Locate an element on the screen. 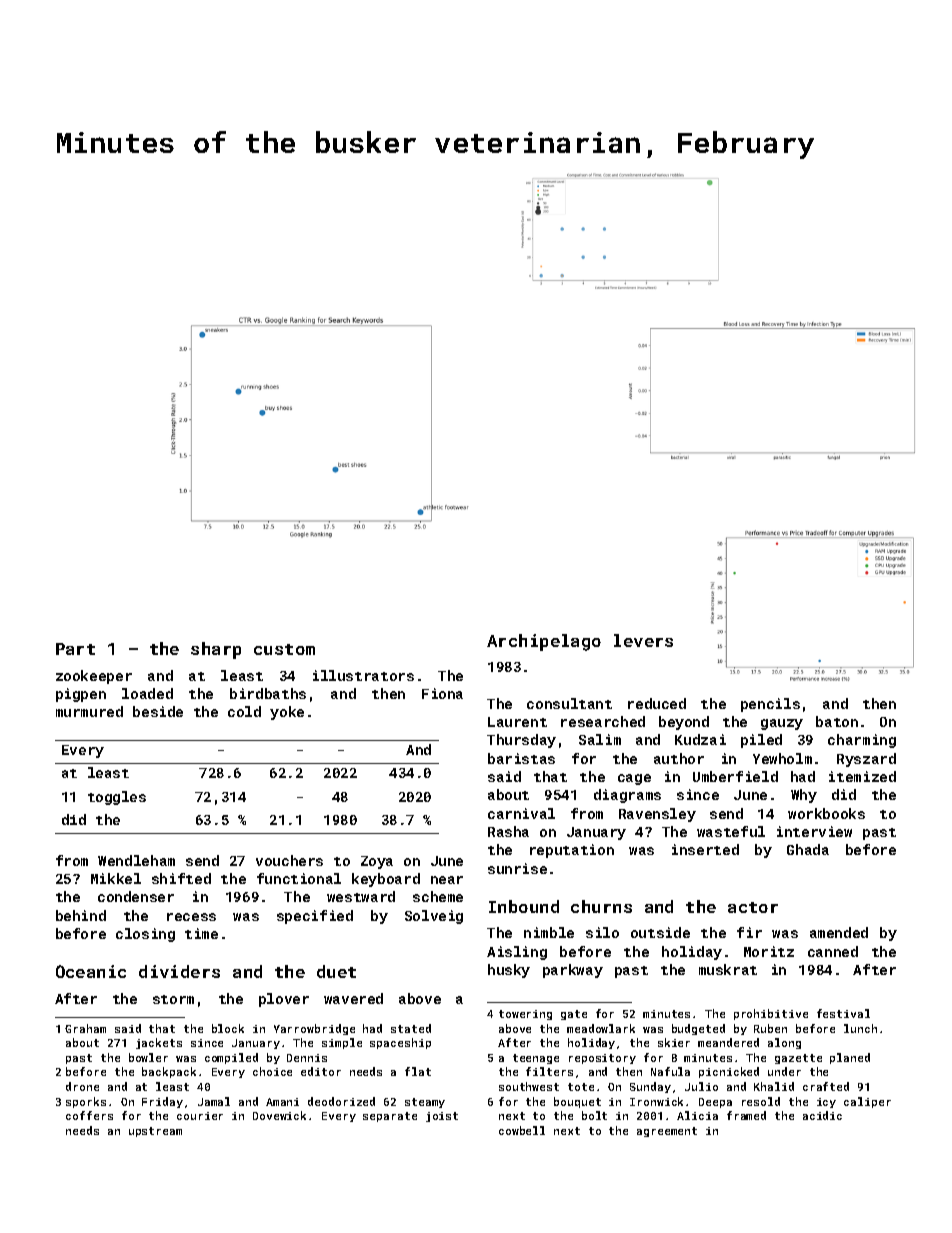  canned is located at coordinates (833, 951).
